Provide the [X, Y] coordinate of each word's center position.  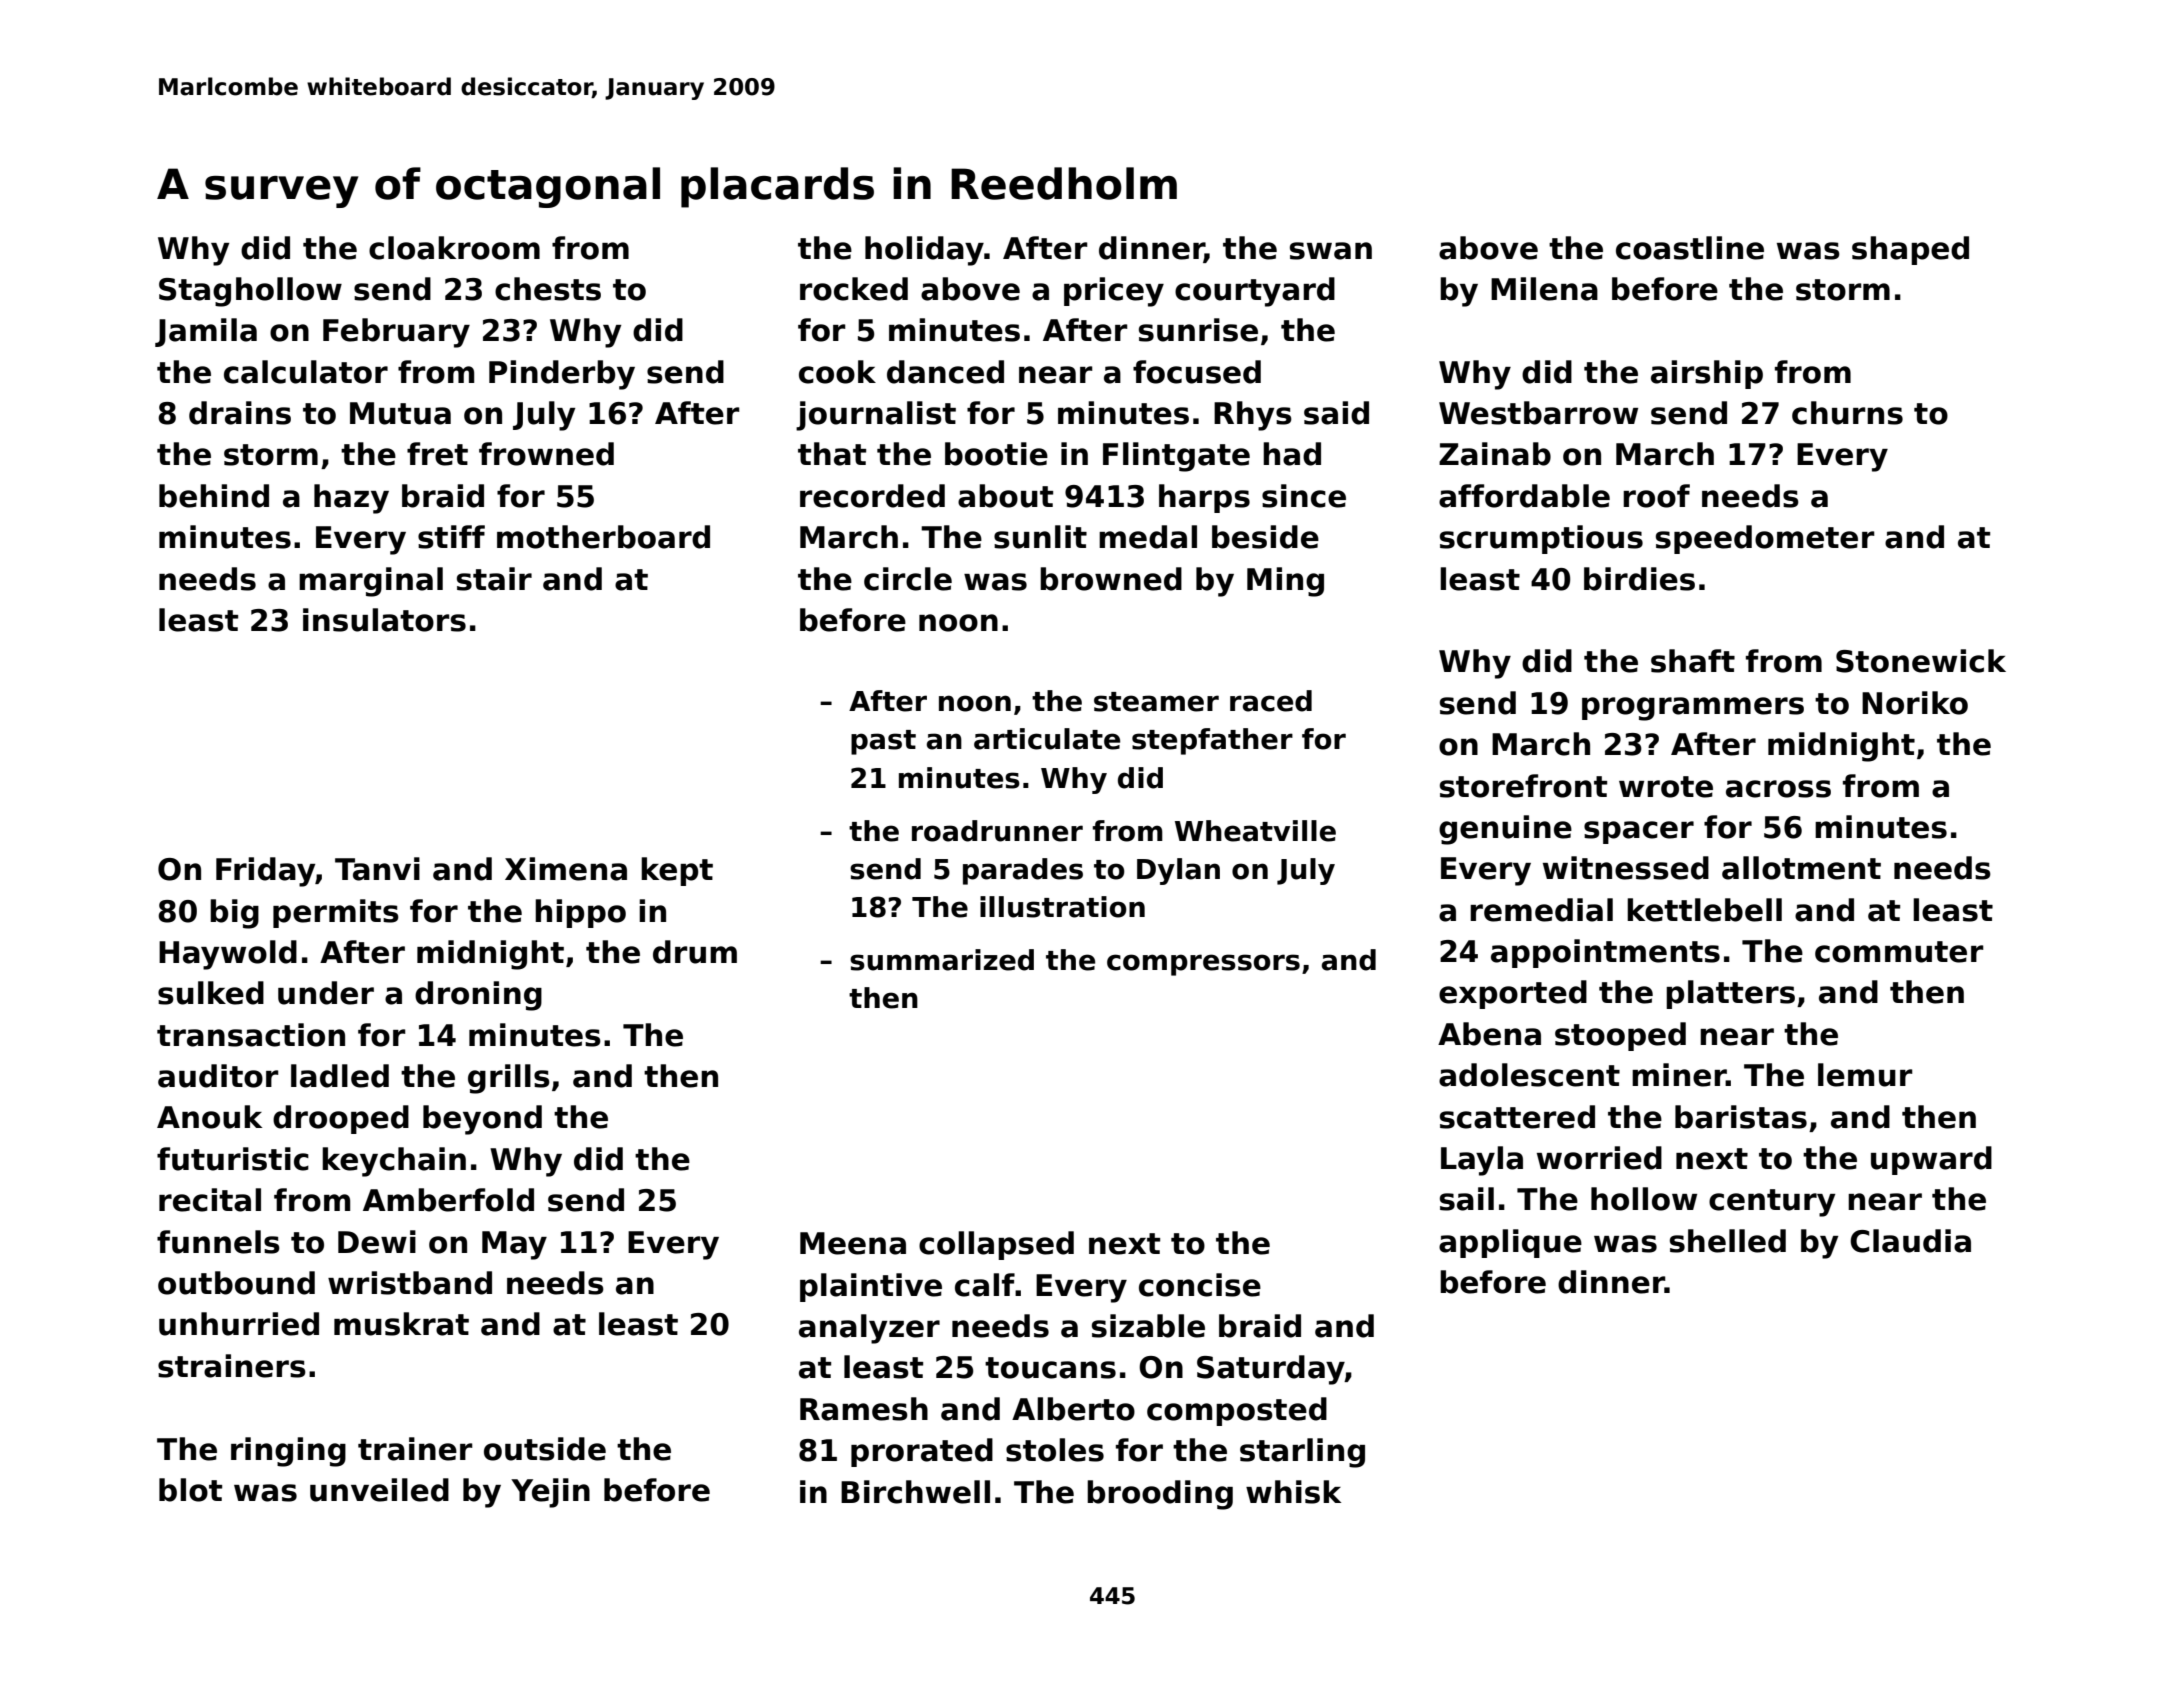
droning [478, 996]
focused [1197, 372]
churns [1847, 413]
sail [1467, 1199]
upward [1931, 1160]
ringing [288, 1452]
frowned [546, 454]
